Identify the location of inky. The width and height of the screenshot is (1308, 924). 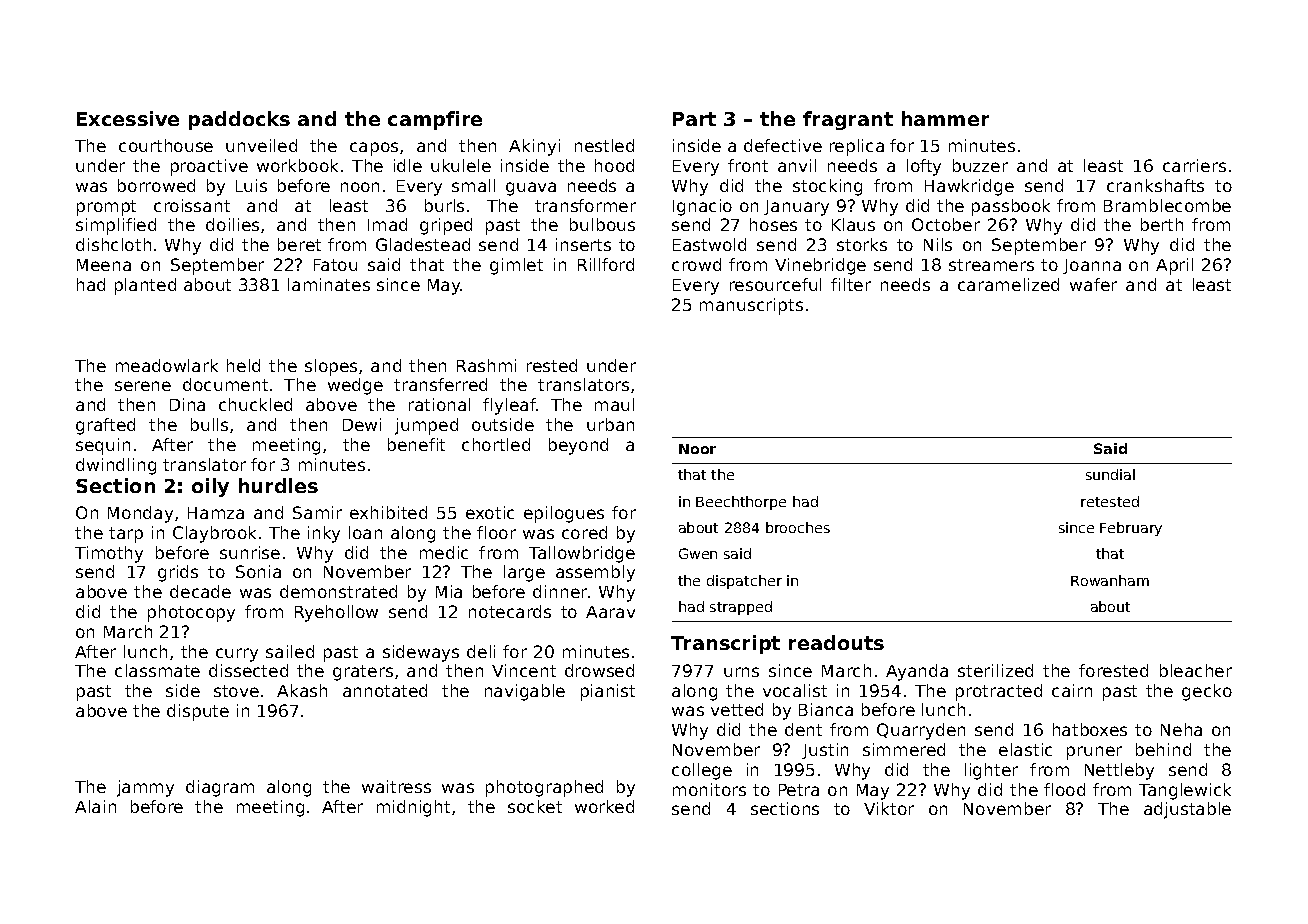
(324, 534).
